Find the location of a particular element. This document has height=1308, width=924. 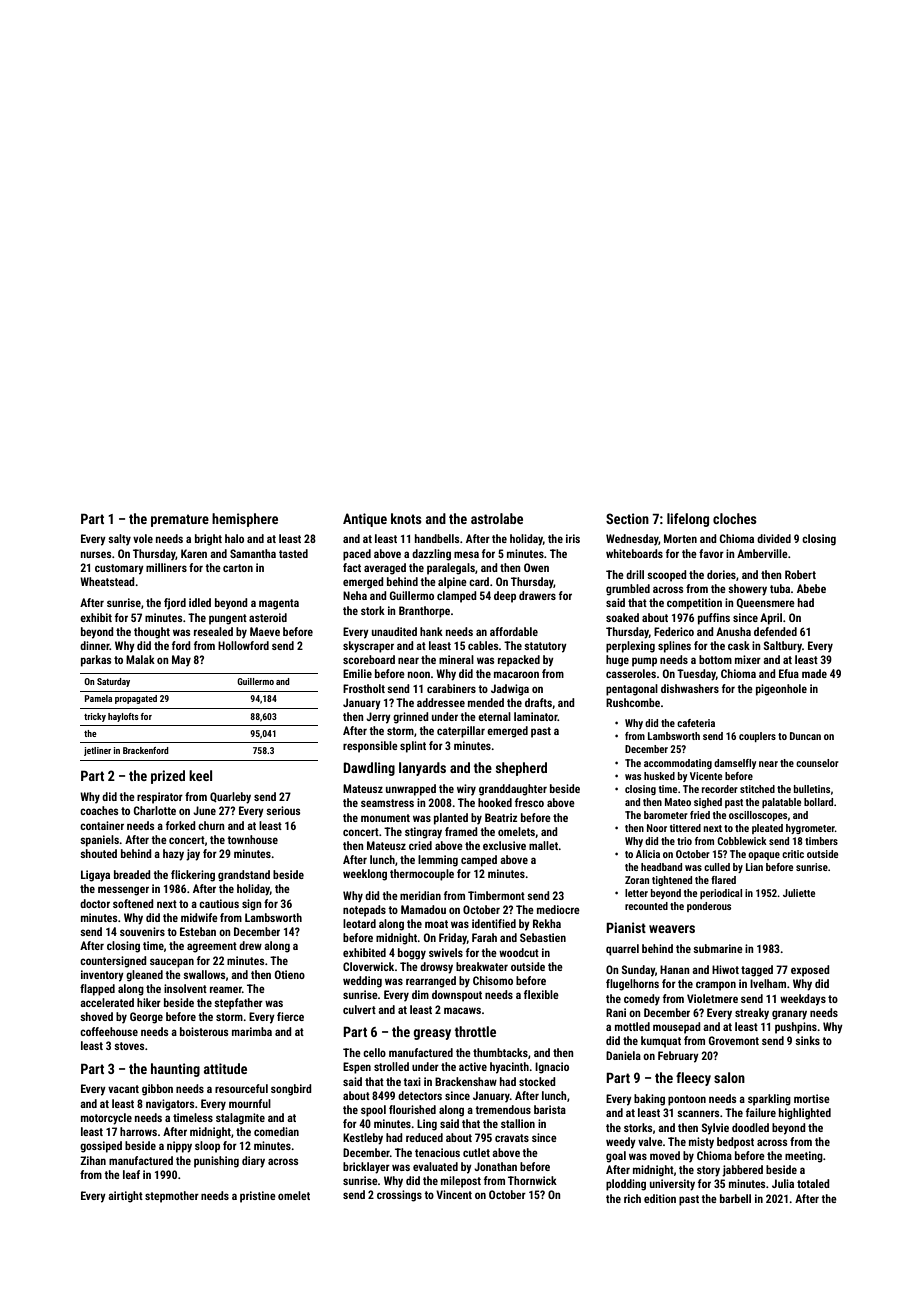

wiry is located at coordinates (466, 790).
